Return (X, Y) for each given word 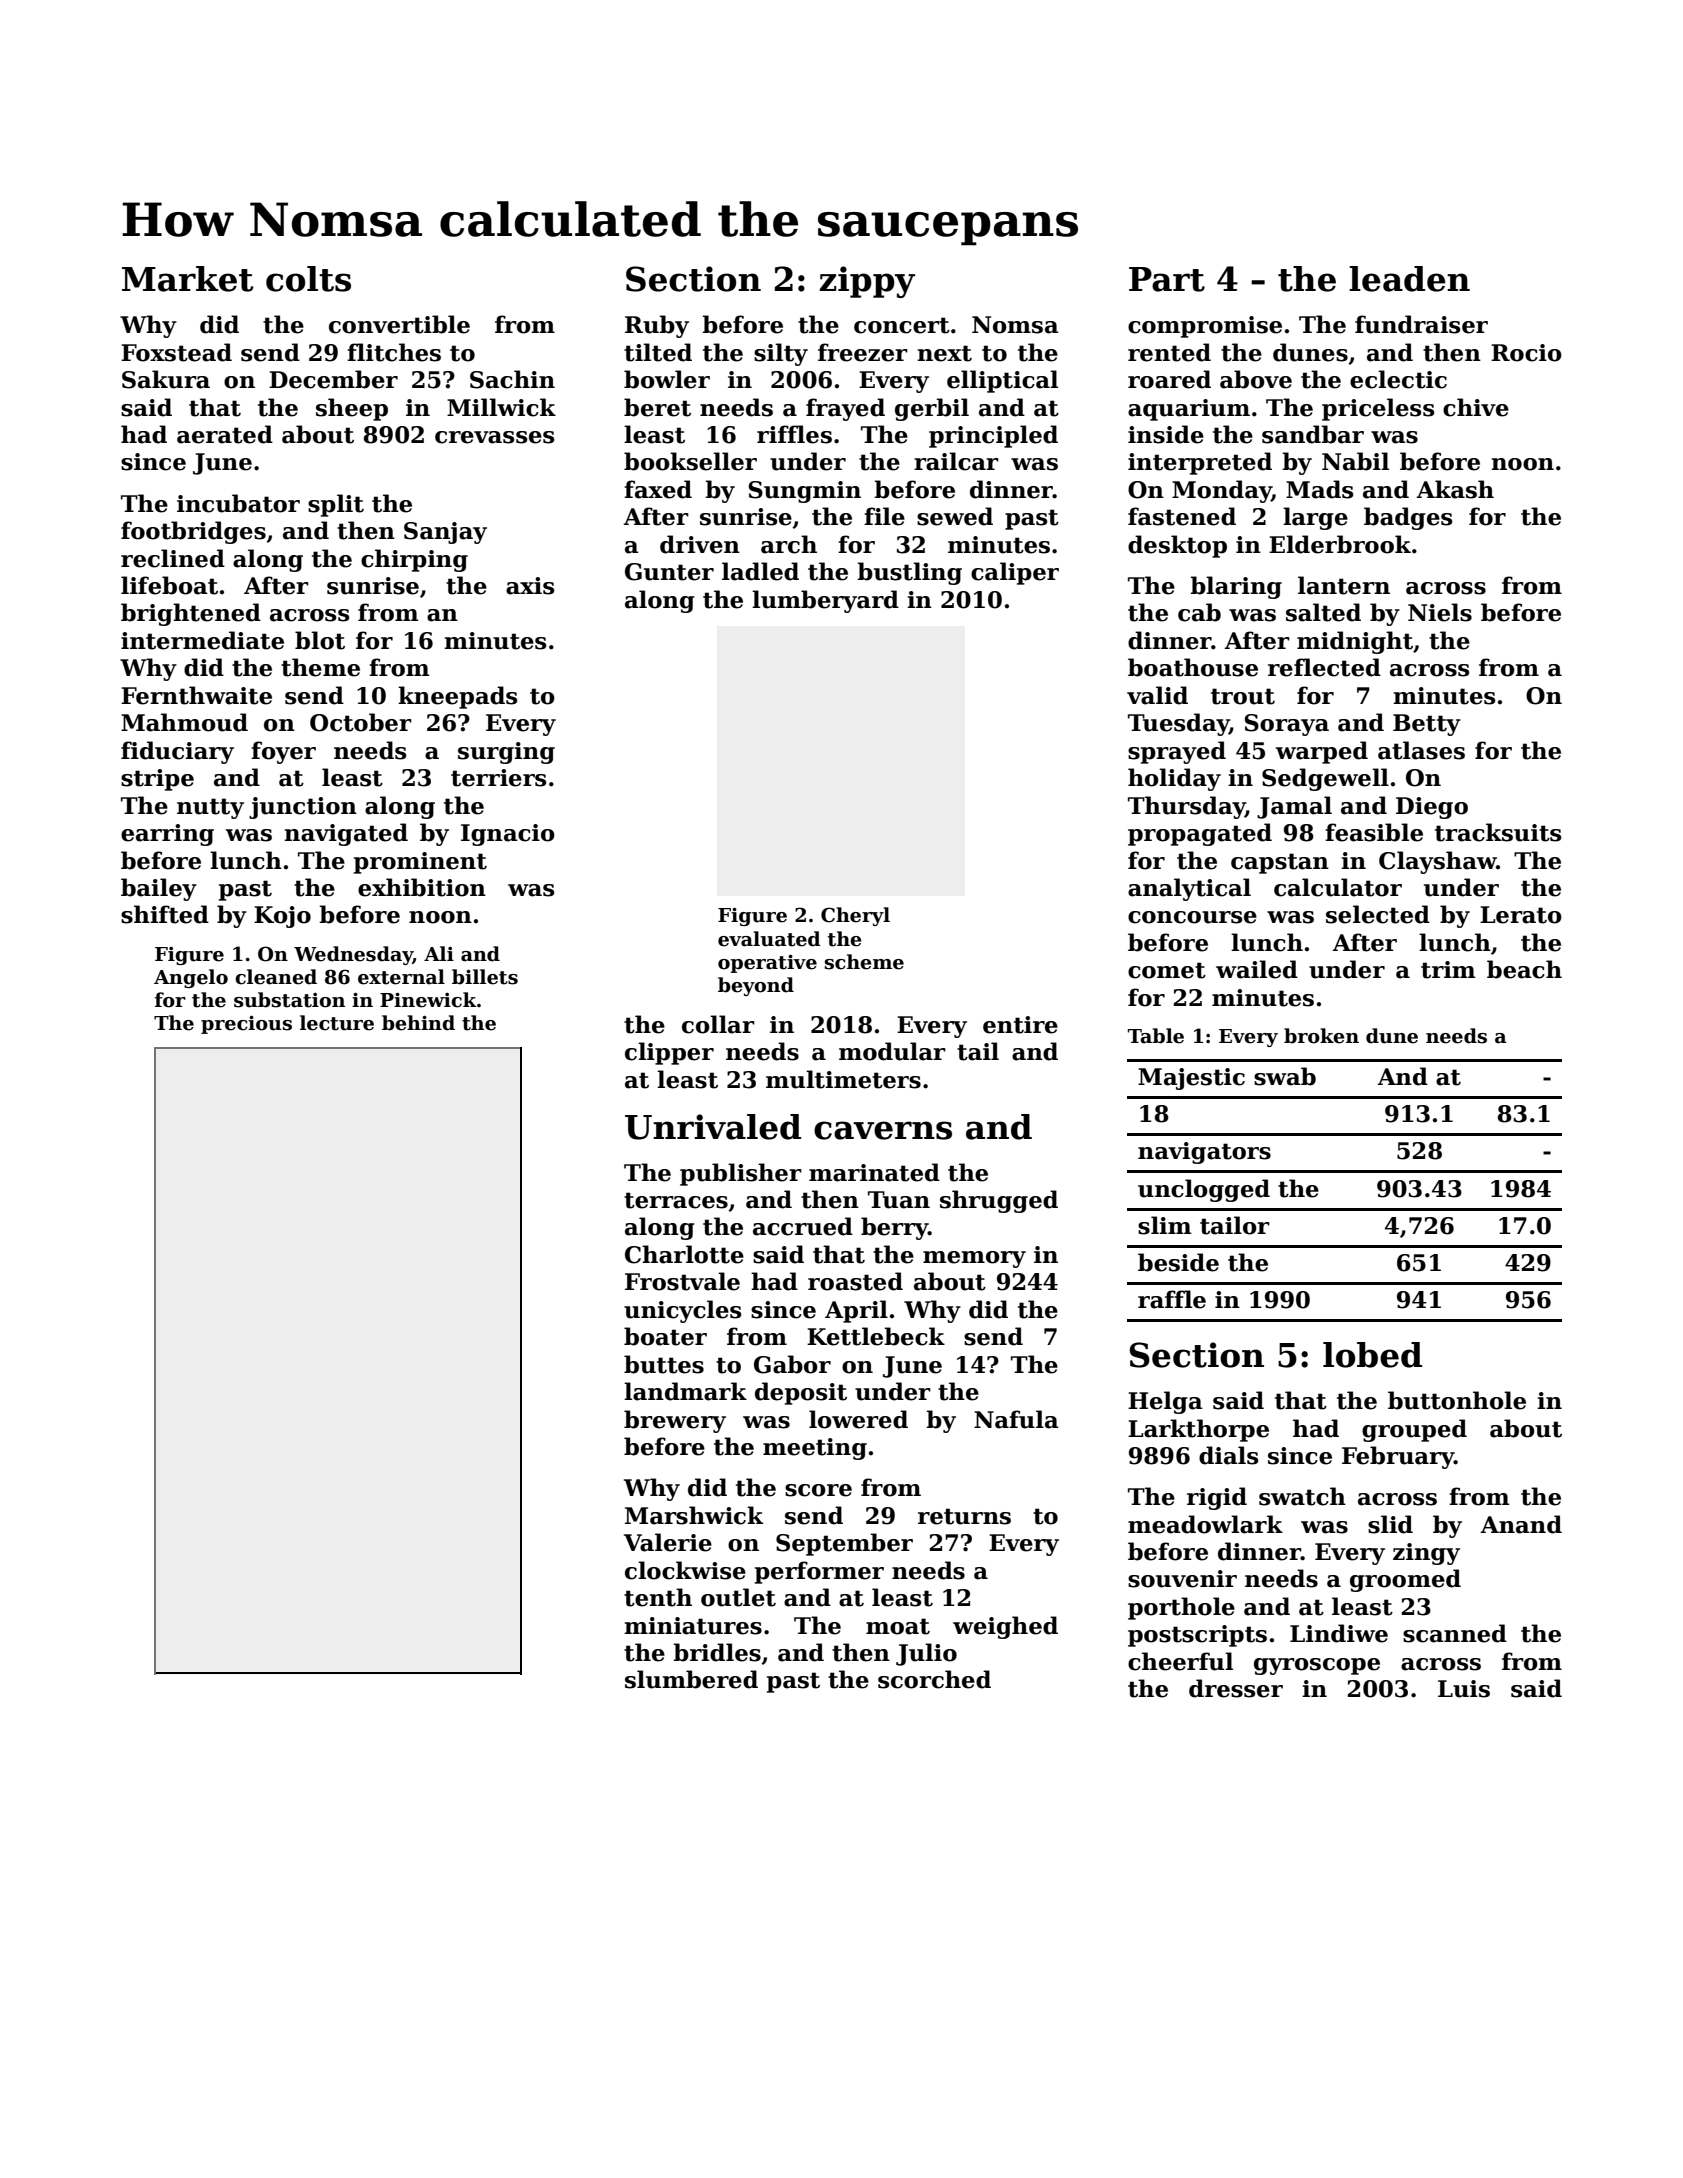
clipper (669, 1053)
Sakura (166, 379)
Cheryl (855, 916)
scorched (934, 1679)
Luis (1464, 1689)
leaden (1409, 279)
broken (1321, 1036)
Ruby (657, 326)
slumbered (691, 1679)
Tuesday (1178, 724)
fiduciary (177, 752)
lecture (337, 1023)
